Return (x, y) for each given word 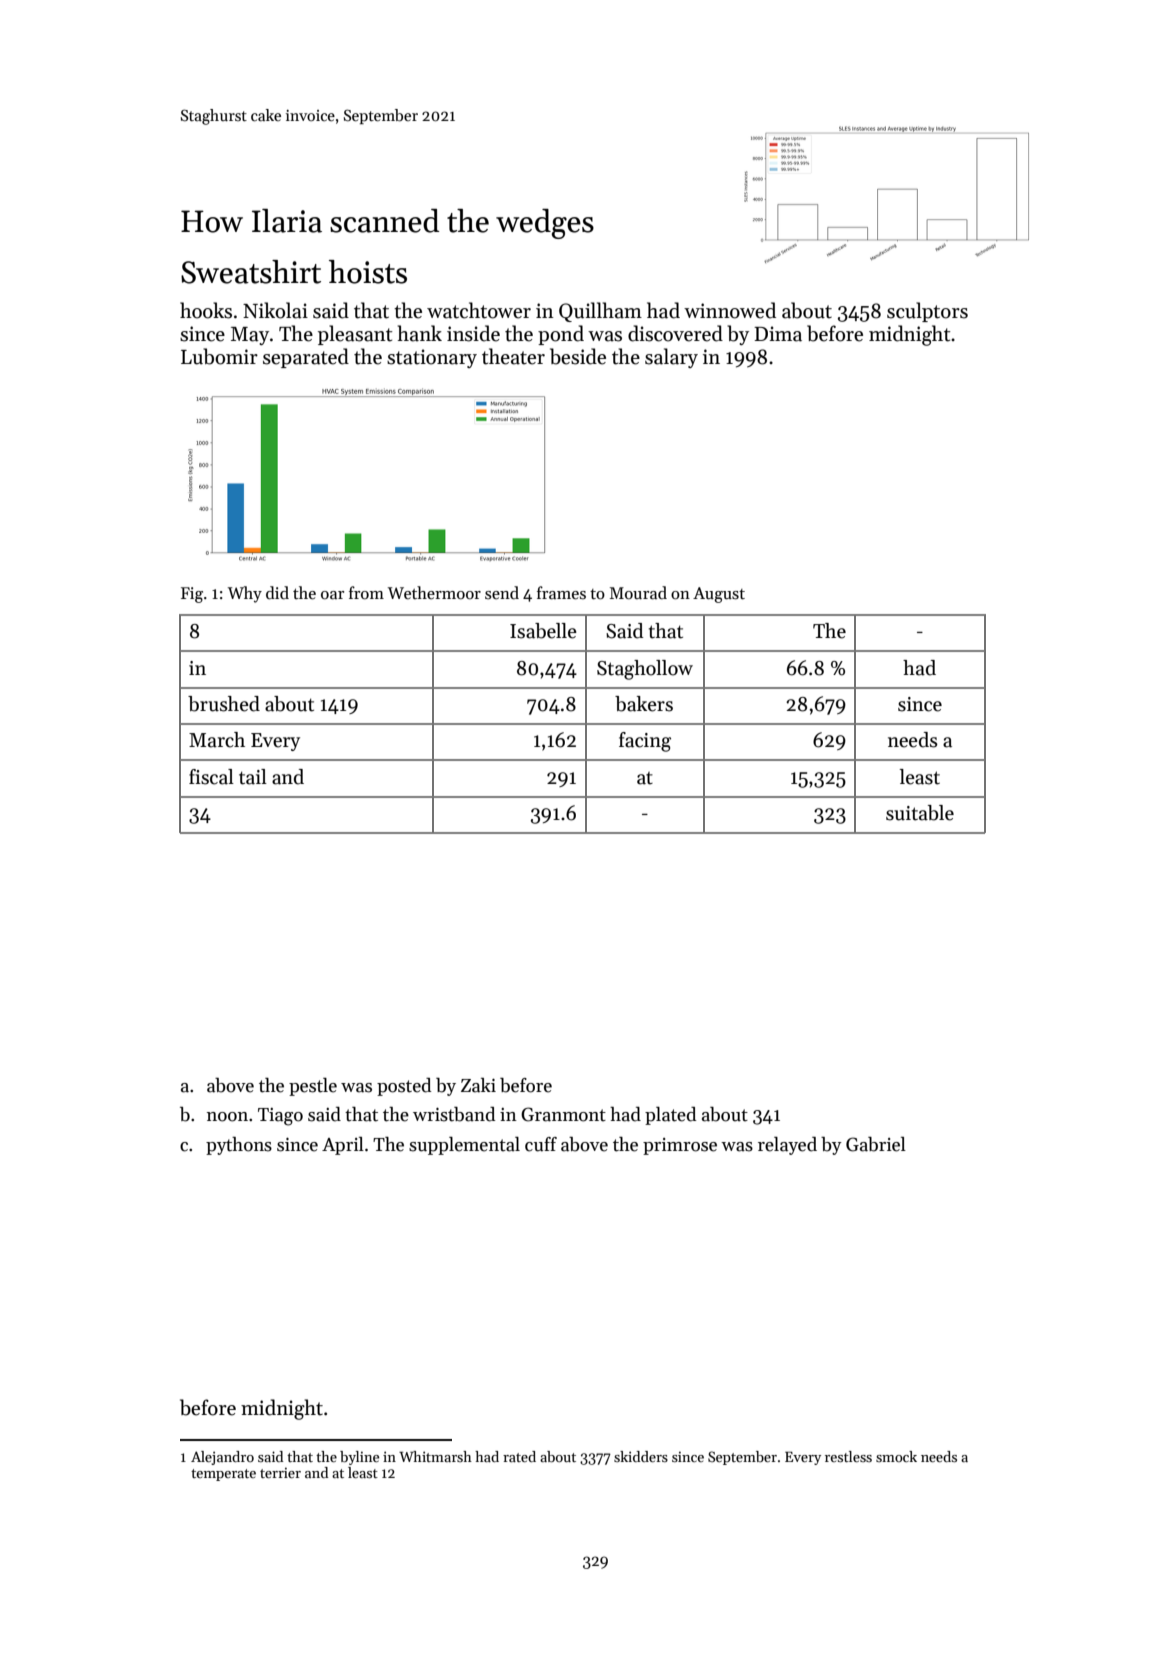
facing (645, 742)
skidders (641, 1456)
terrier (280, 1472)
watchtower (479, 310)
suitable (920, 813)
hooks (206, 310)
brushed (224, 704)
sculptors (927, 312)
